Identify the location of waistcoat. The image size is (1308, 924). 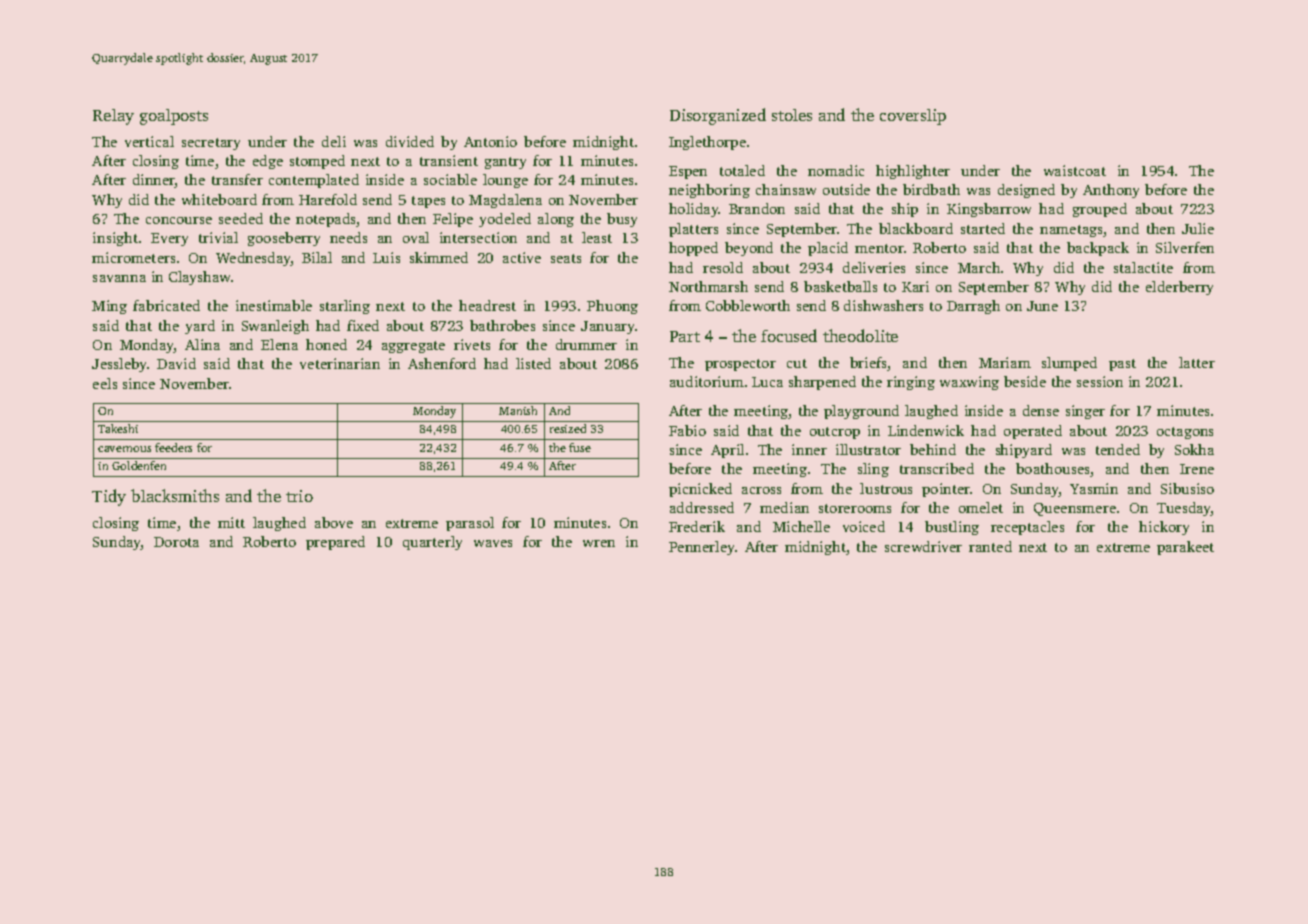
(1075, 170).
